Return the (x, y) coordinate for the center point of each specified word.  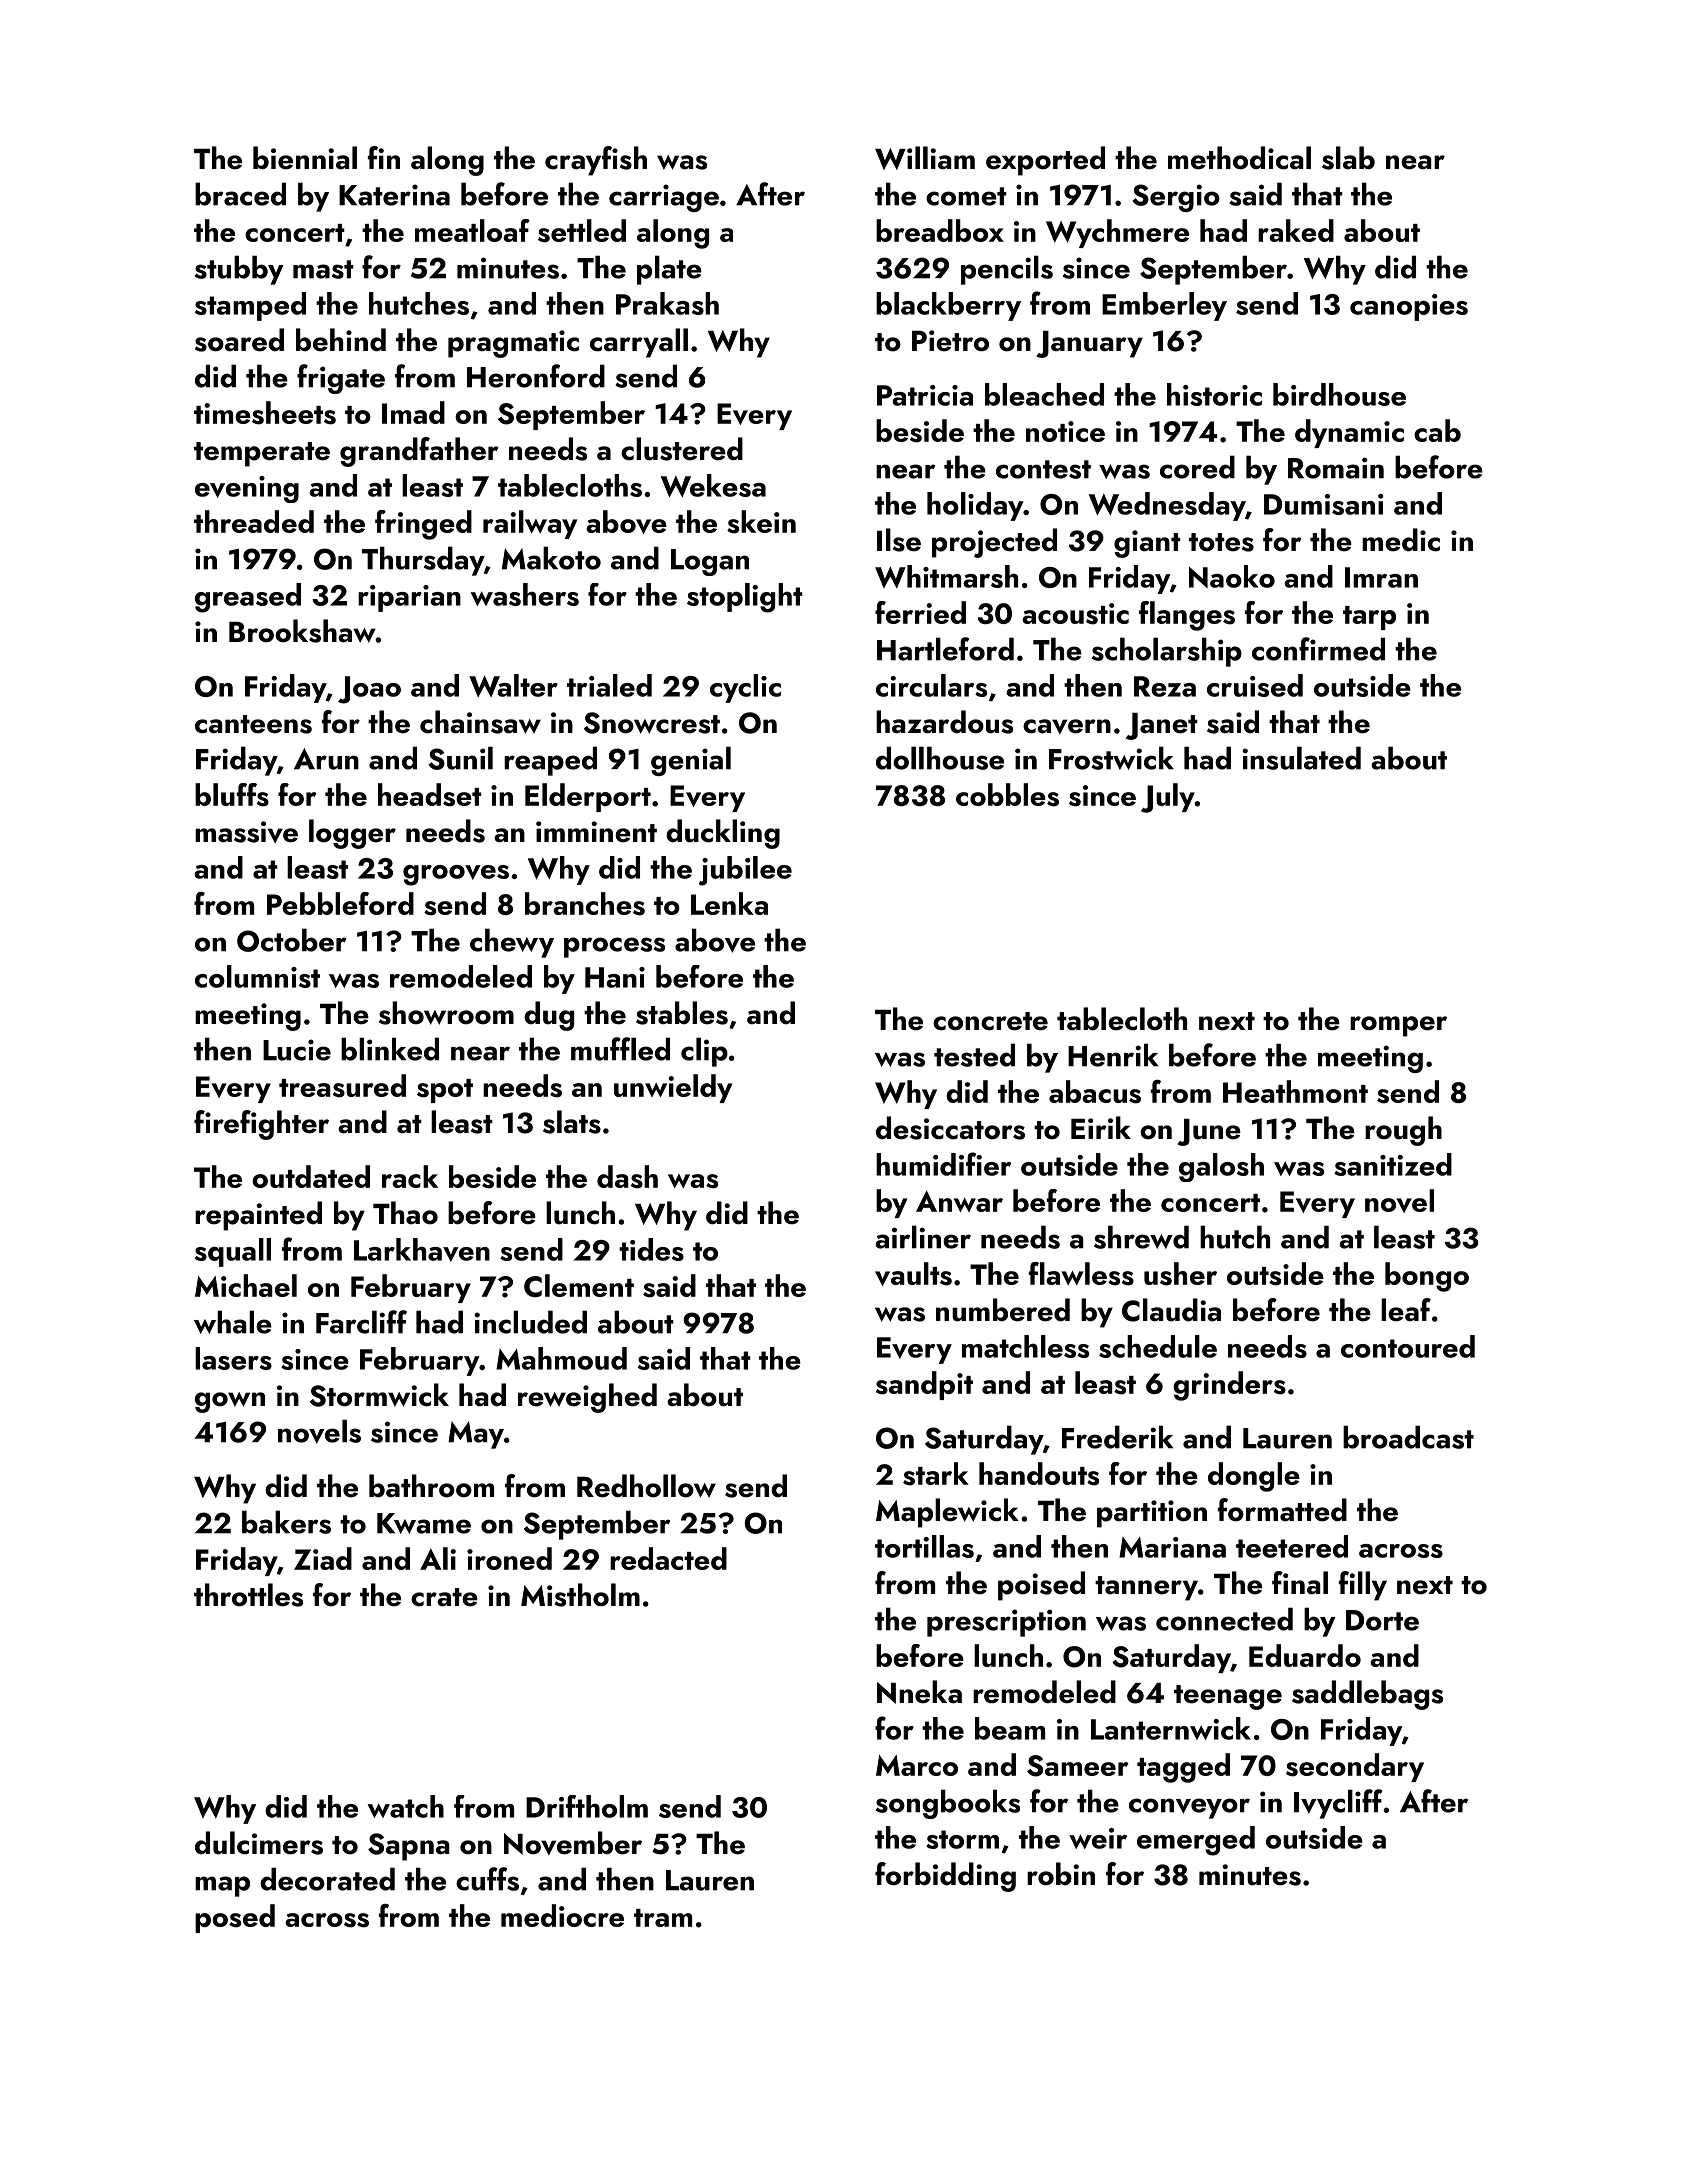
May (476, 1435)
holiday (975, 506)
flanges (1187, 616)
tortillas (924, 1546)
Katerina (394, 195)
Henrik (1113, 1055)
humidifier (943, 1164)
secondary (1355, 1767)
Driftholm (587, 1806)
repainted (258, 1216)
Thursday (423, 561)
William (925, 158)
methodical (1239, 158)
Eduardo (1305, 1655)
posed (235, 1918)
